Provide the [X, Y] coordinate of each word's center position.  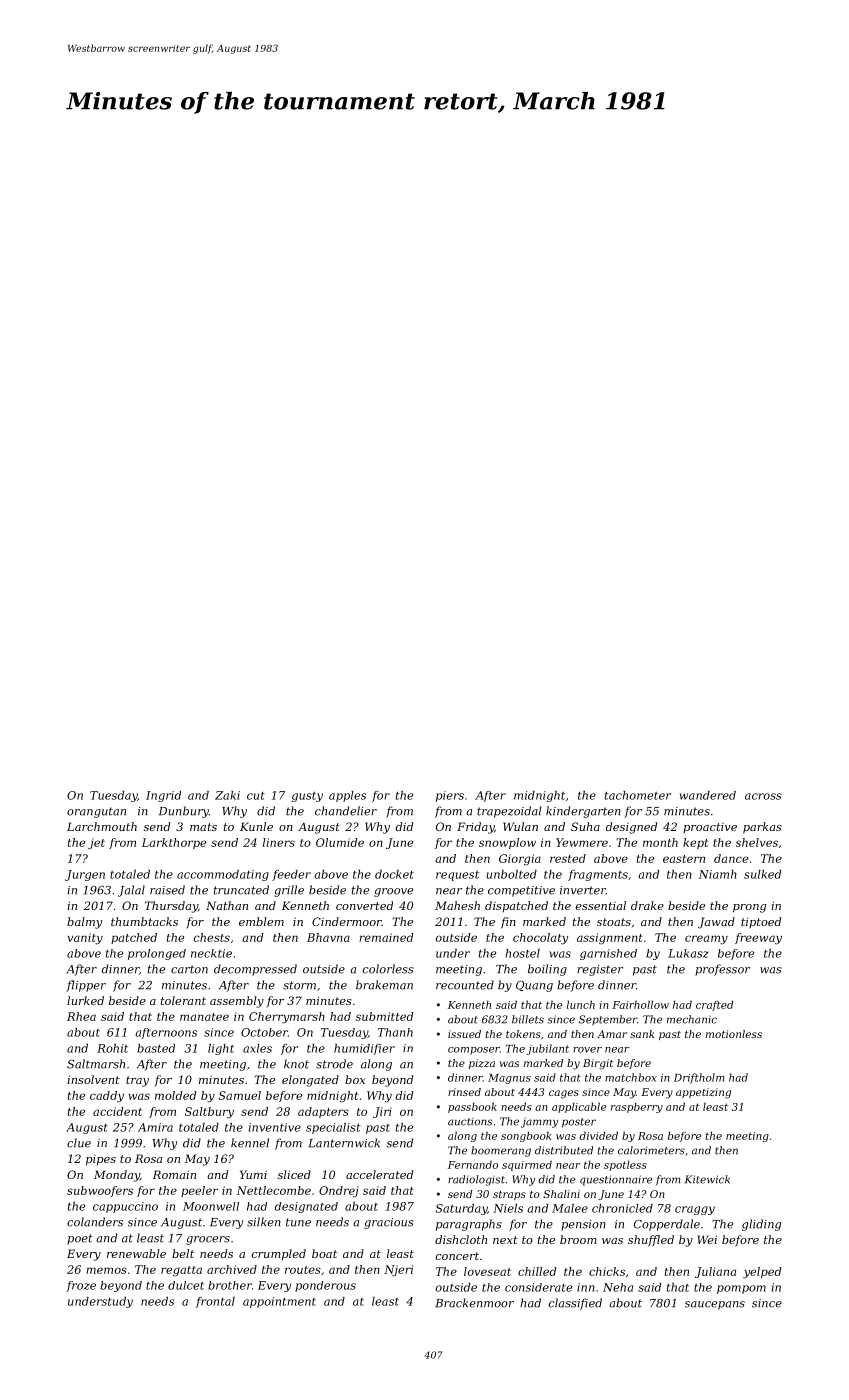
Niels [508, 1208]
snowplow [507, 843]
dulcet [186, 1285]
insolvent [93, 1079]
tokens [523, 1034]
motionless [734, 1034]
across [763, 796]
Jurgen [85, 875]
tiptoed [761, 922]
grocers [208, 1240]
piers [450, 796]
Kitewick [707, 1179]
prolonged [157, 954]
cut [256, 796]
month [660, 842]
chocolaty [540, 939]
